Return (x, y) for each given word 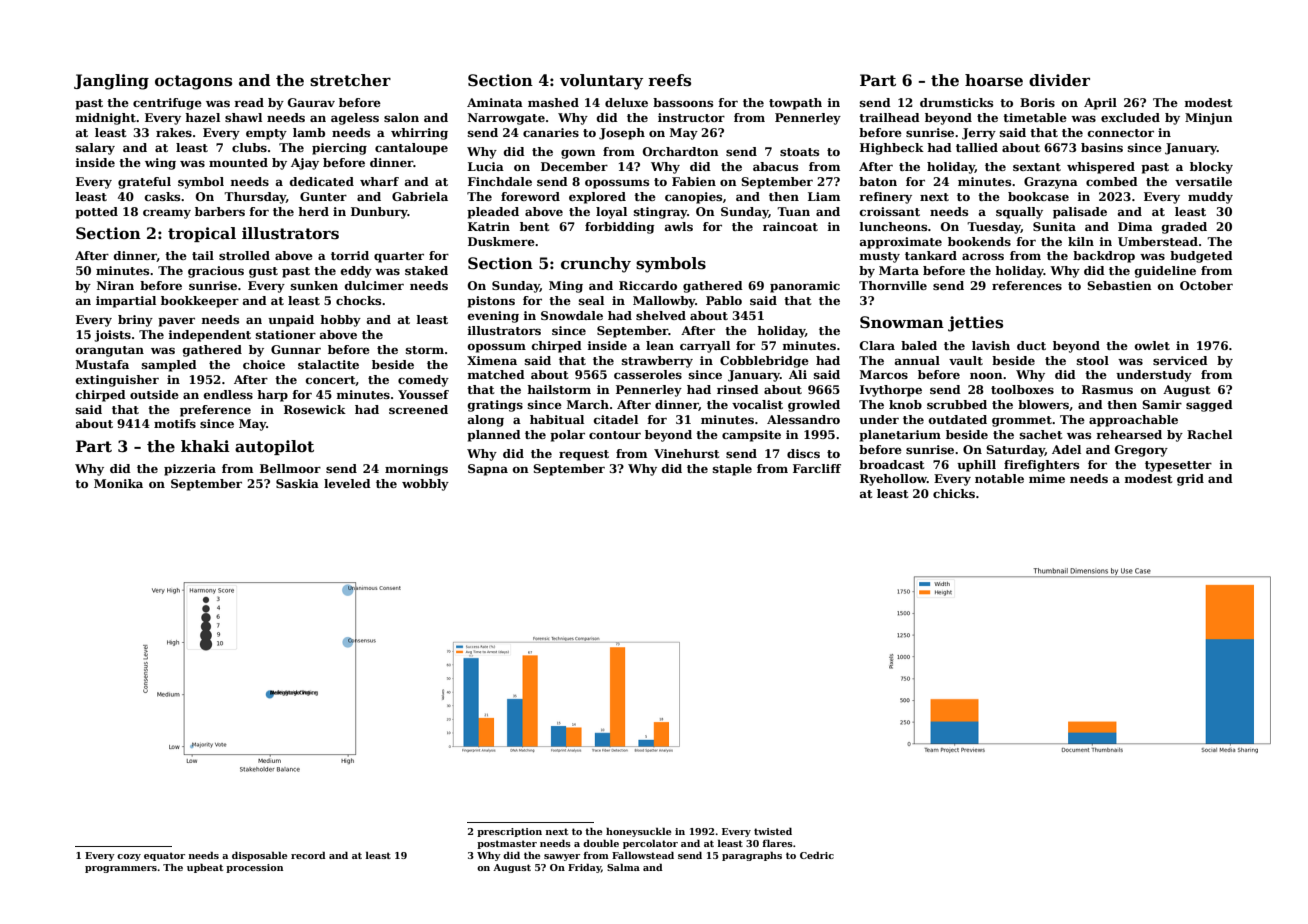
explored (597, 198)
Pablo (724, 300)
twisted (773, 831)
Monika (118, 483)
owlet (1152, 345)
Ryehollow (893, 480)
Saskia (297, 483)
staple (732, 470)
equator (164, 856)
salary (95, 149)
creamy (167, 214)
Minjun (1209, 119)
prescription (509, 832)
